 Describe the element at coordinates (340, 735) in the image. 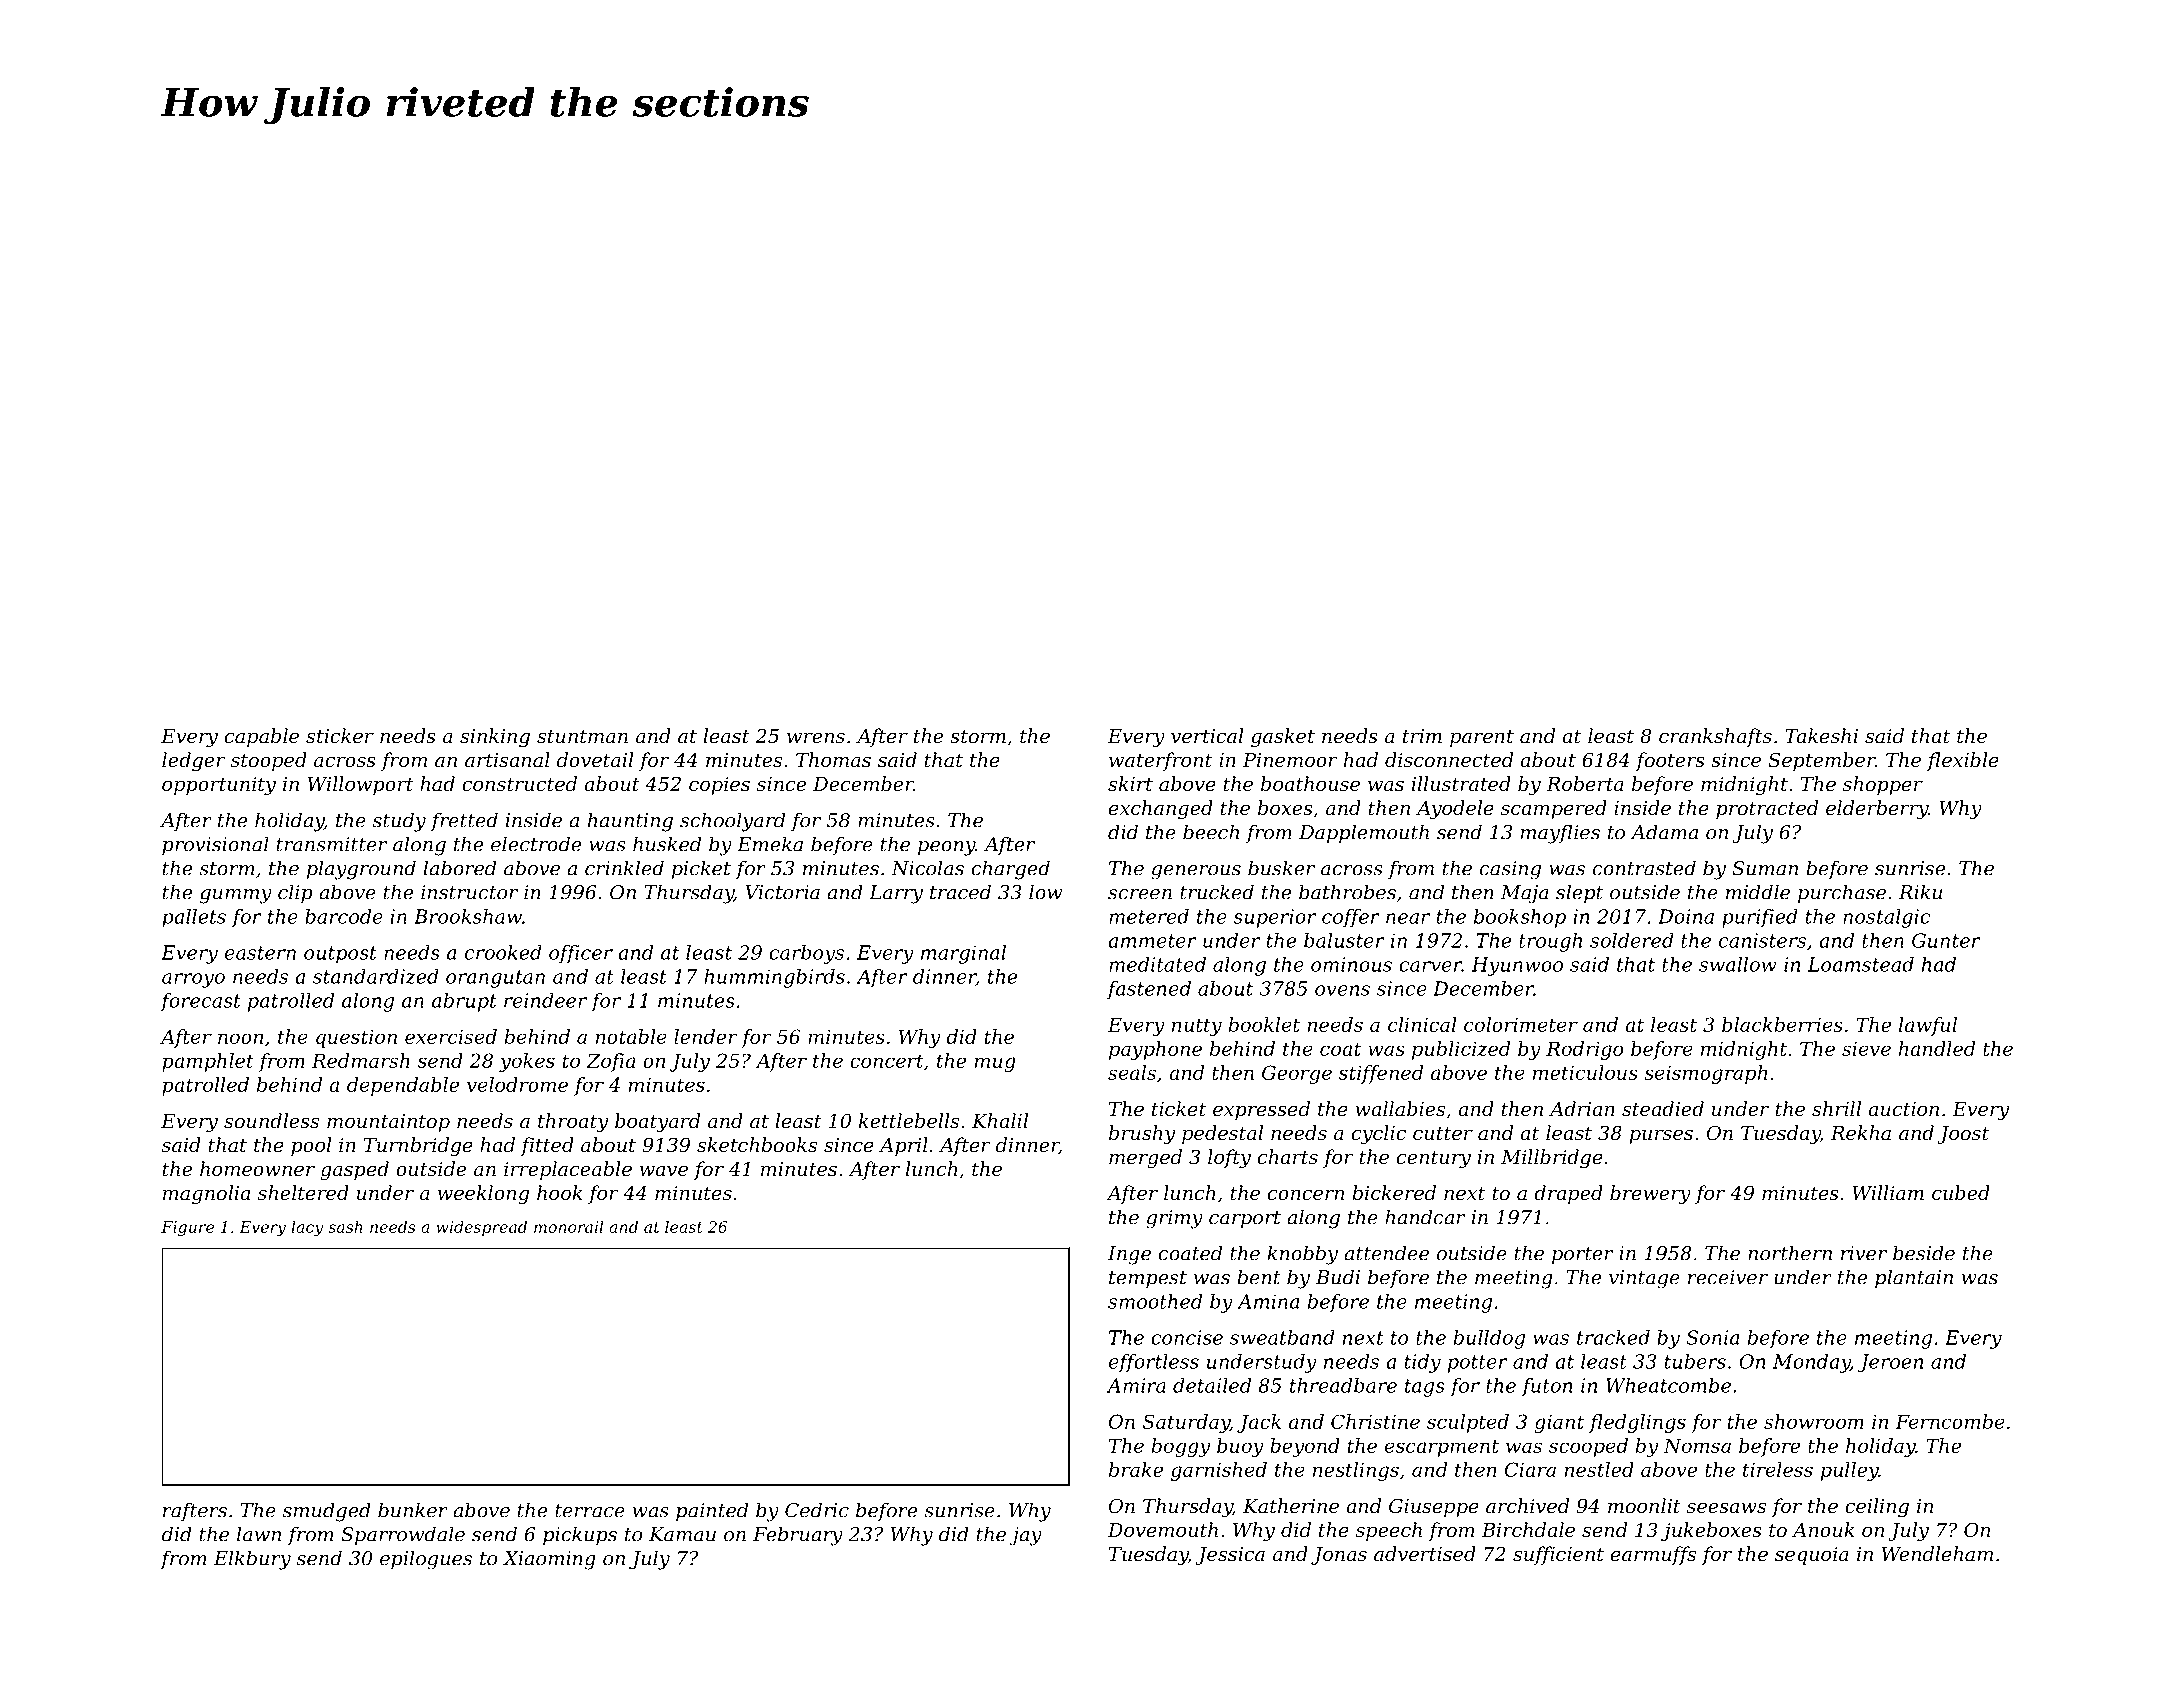

I see `sticker` at that location.
